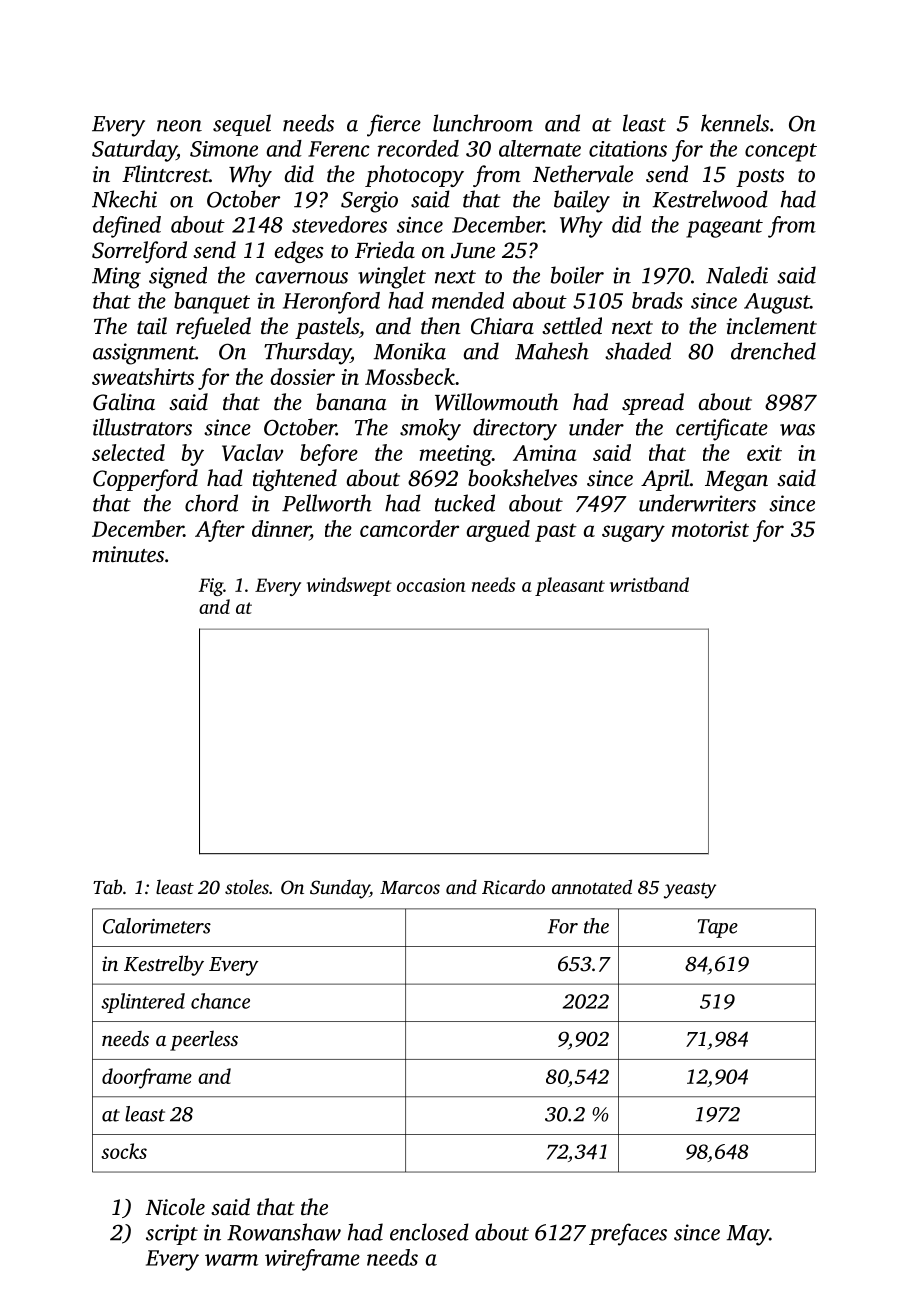  What do you see at coordinates (394, 125) in the screenshot?
I see `fierce` at bounding box center [394, 125].
